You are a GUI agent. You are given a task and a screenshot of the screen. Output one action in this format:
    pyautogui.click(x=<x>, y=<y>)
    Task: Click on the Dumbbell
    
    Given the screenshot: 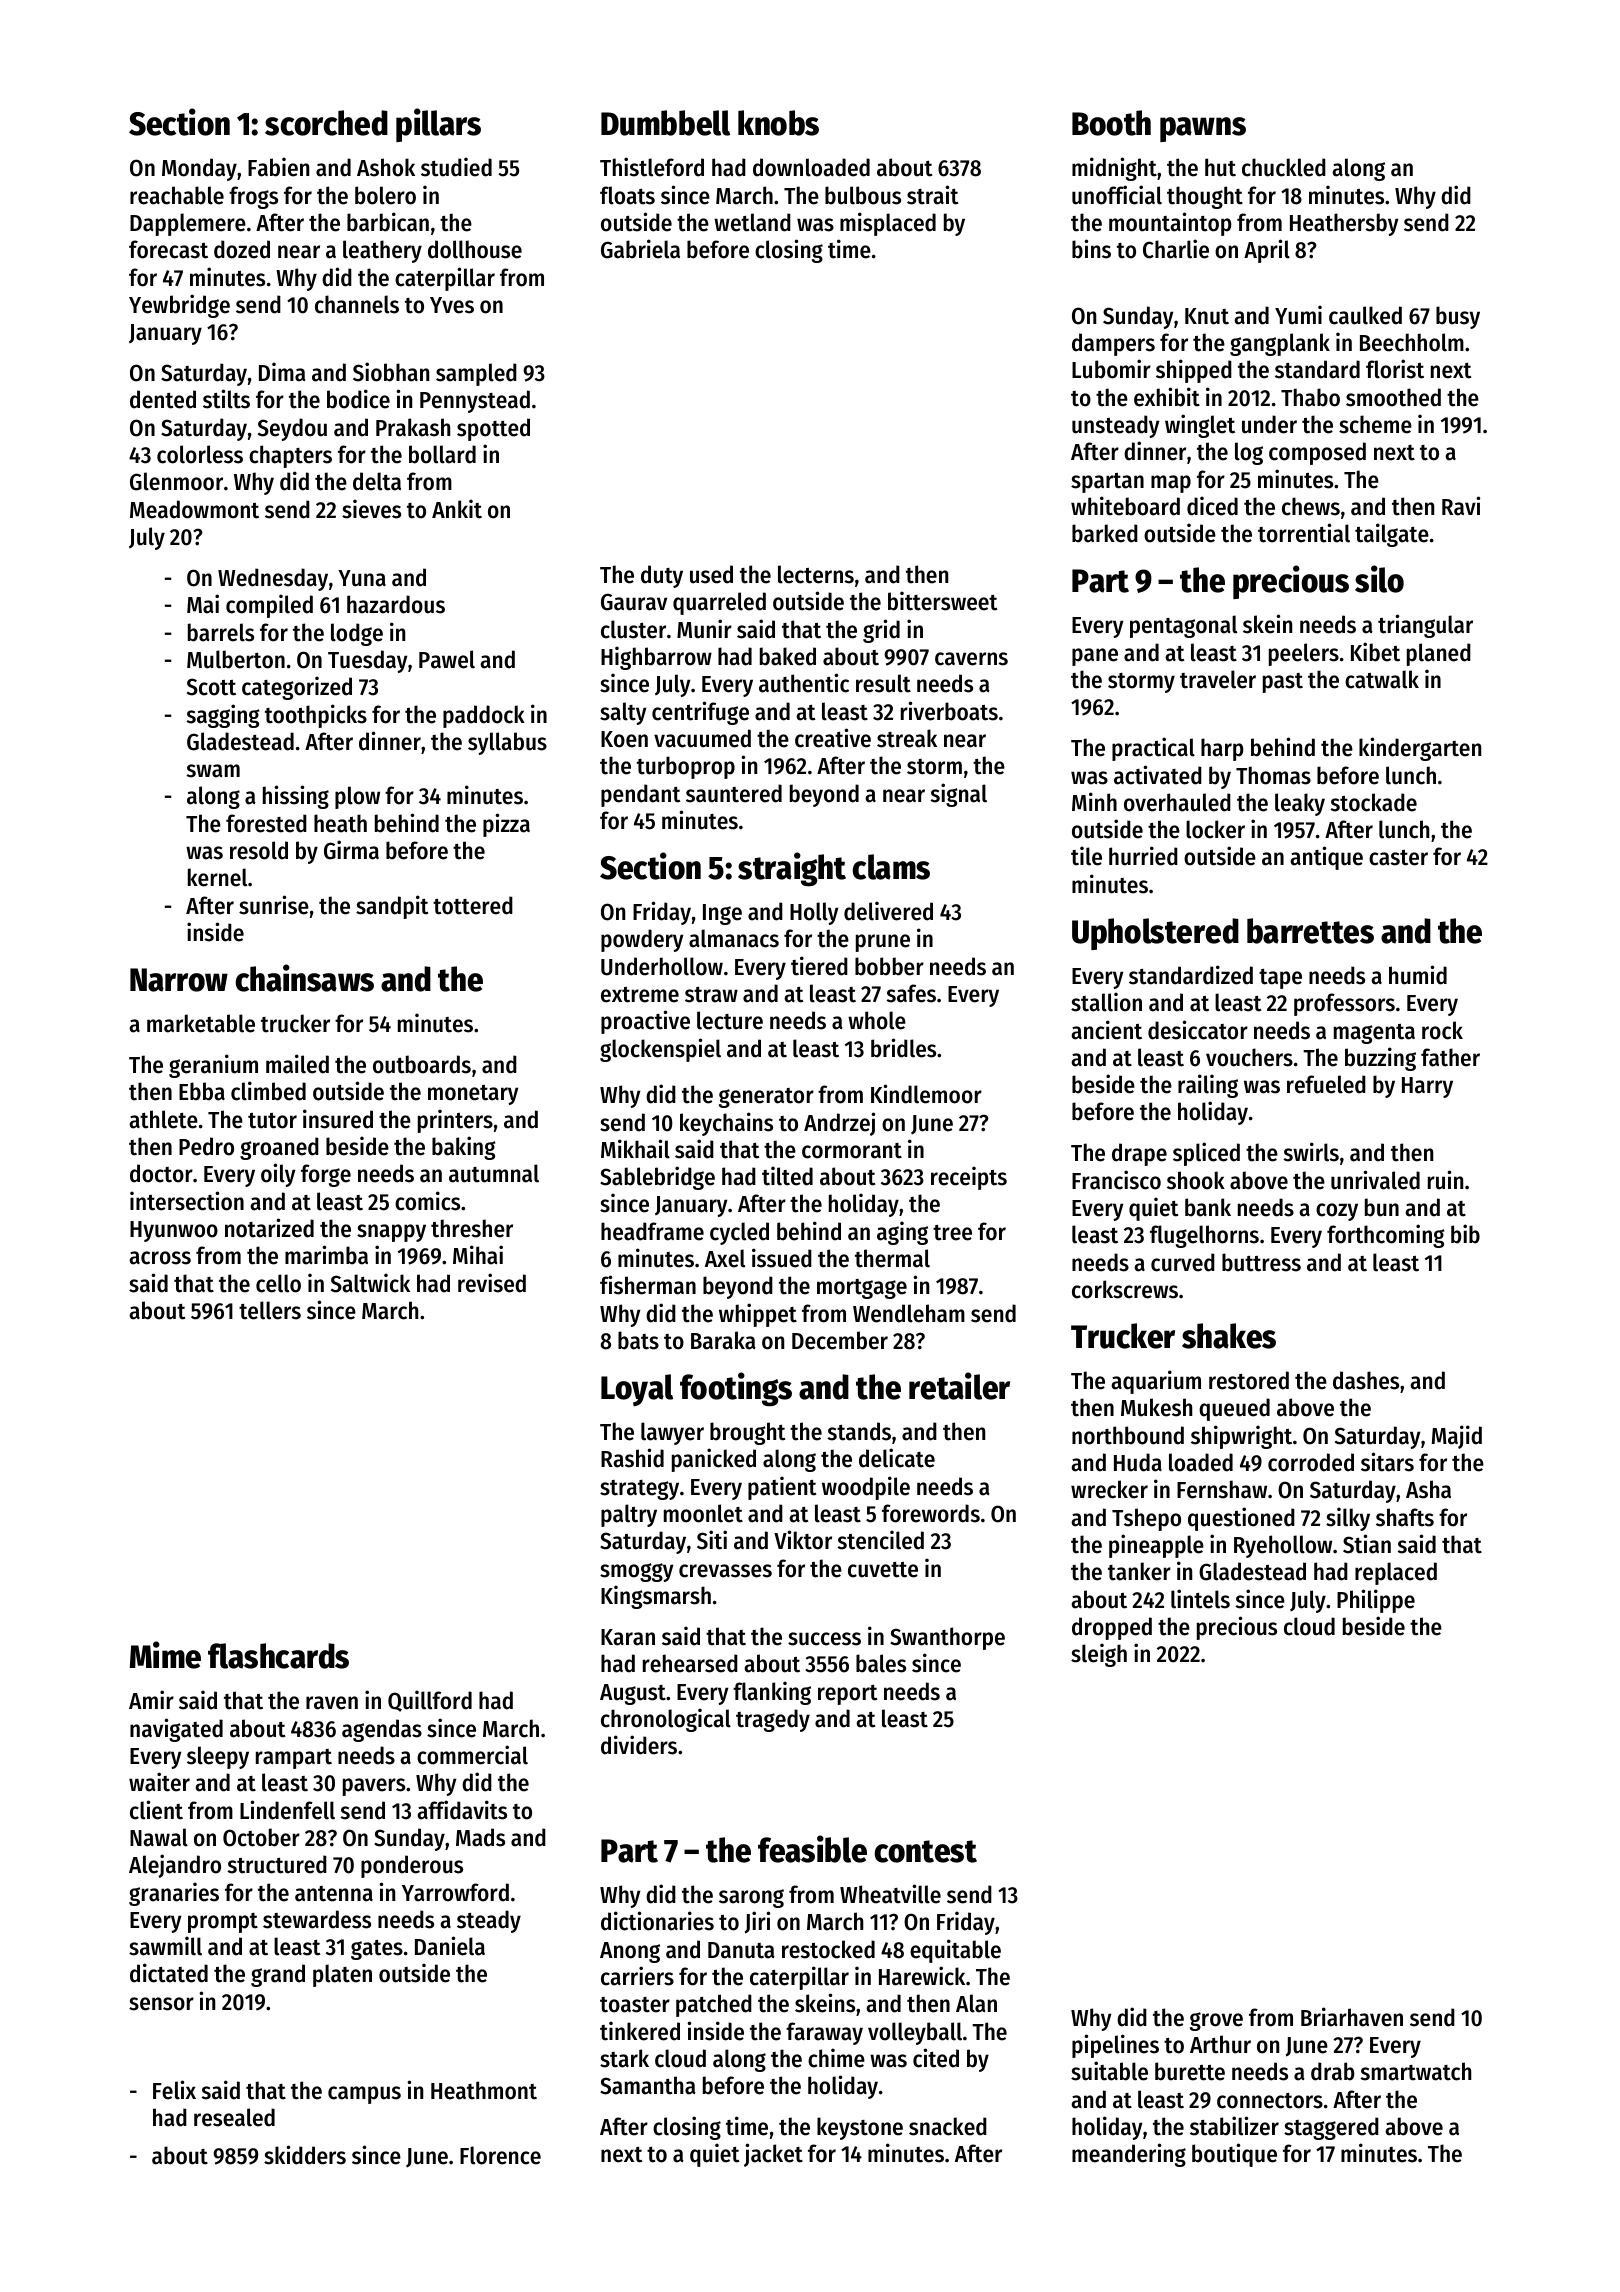 What is the action you would take?
    pyautogui.click(x=665, y=123)
